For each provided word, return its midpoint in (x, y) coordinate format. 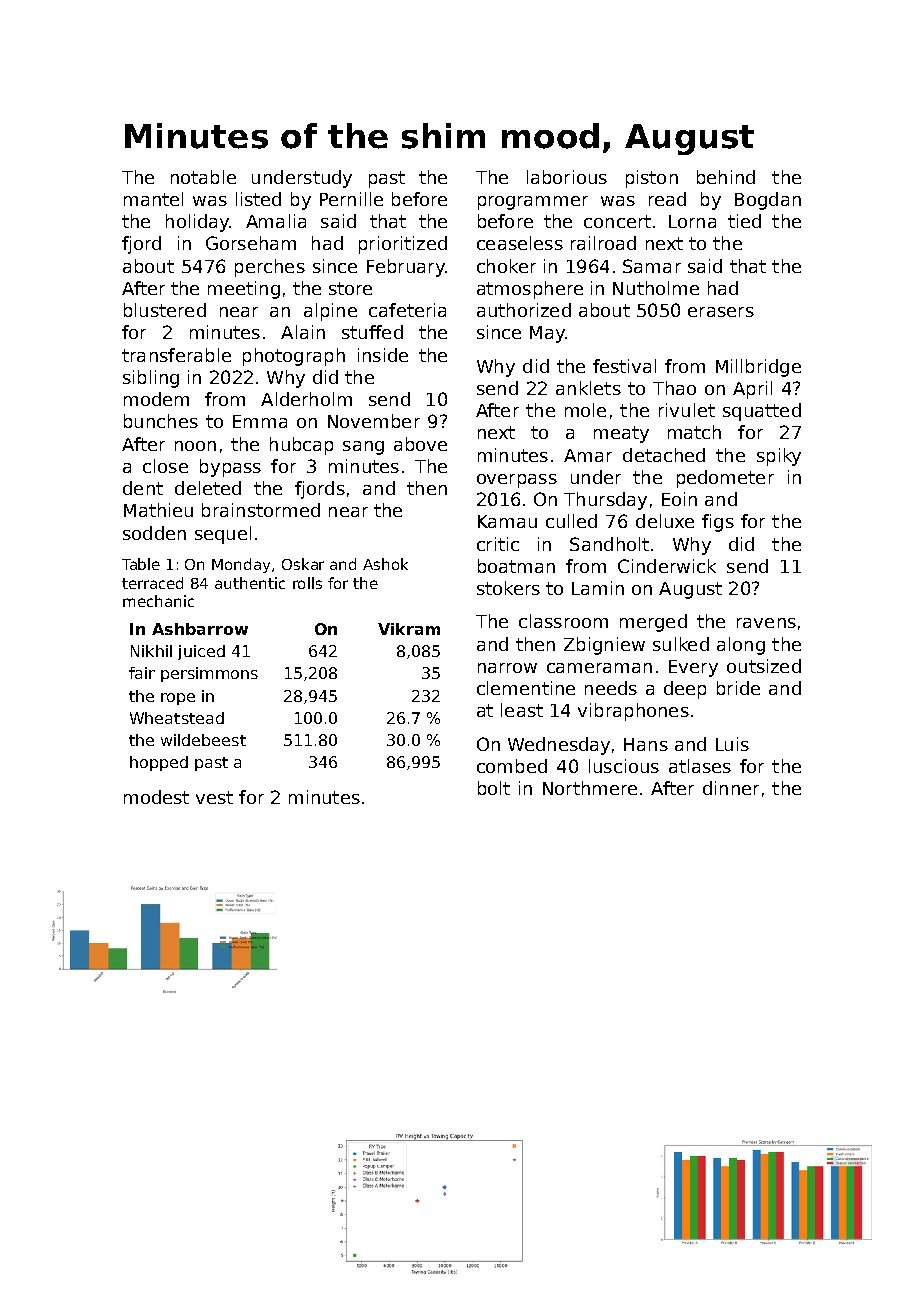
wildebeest (203, 740)
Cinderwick (667, 566)
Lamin (598, 588)
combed (512, 766)
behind (726, 177)
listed (258, 199)
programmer (533, 203)
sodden (154, 533)
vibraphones (633, 712)
